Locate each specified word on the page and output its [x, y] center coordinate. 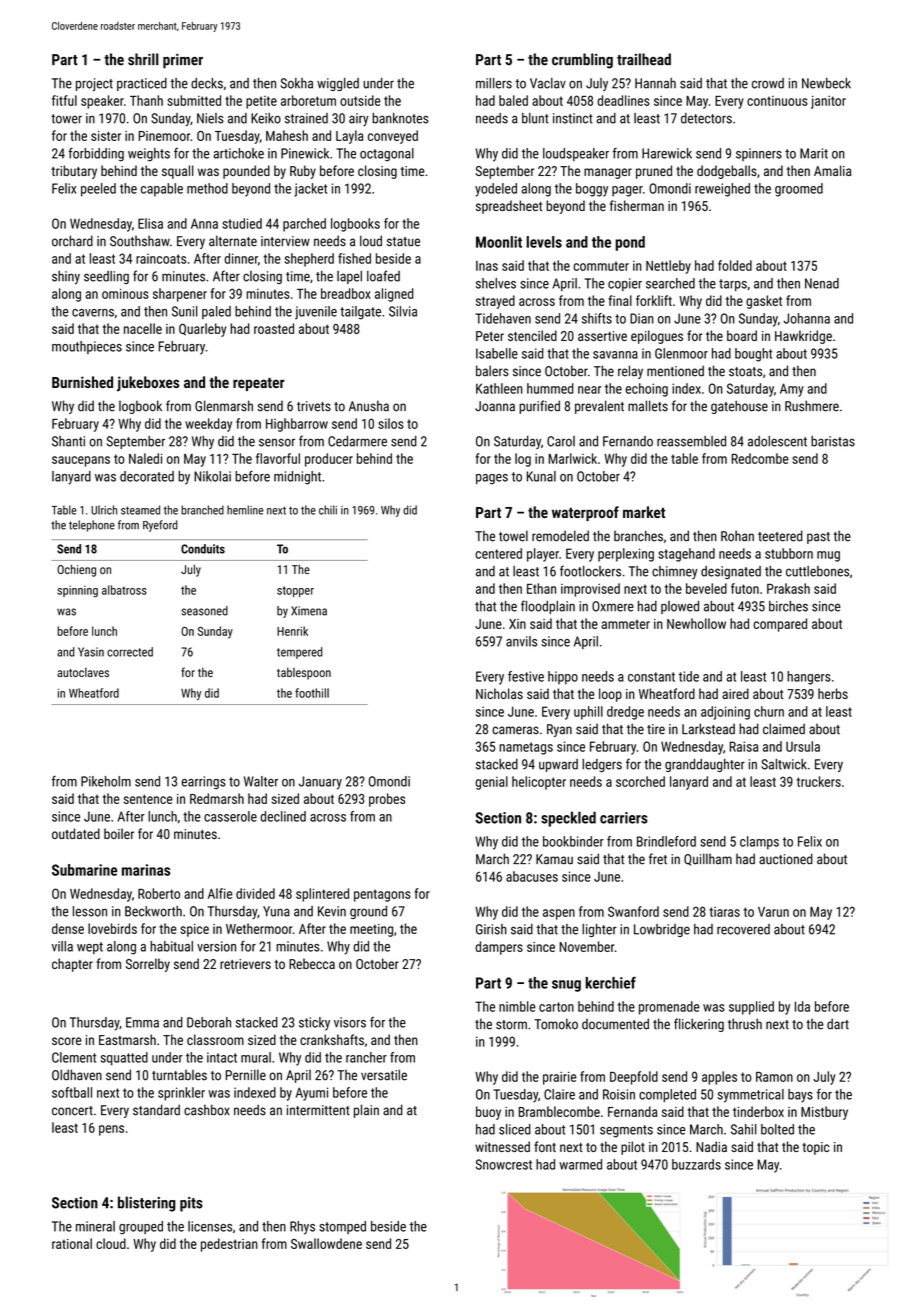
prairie [560, 1078]
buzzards [696, 1164]
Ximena [309, 611]
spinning [77, 592]
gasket [764, 302]
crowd [768, 83]
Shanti [68, 441]
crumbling [582, 61]
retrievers [245, 964]
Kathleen [499, 388]
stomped [342, 1227]
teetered [780, 536]
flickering [699, 1025]
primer [183, 61]
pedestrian [229, 1245]
